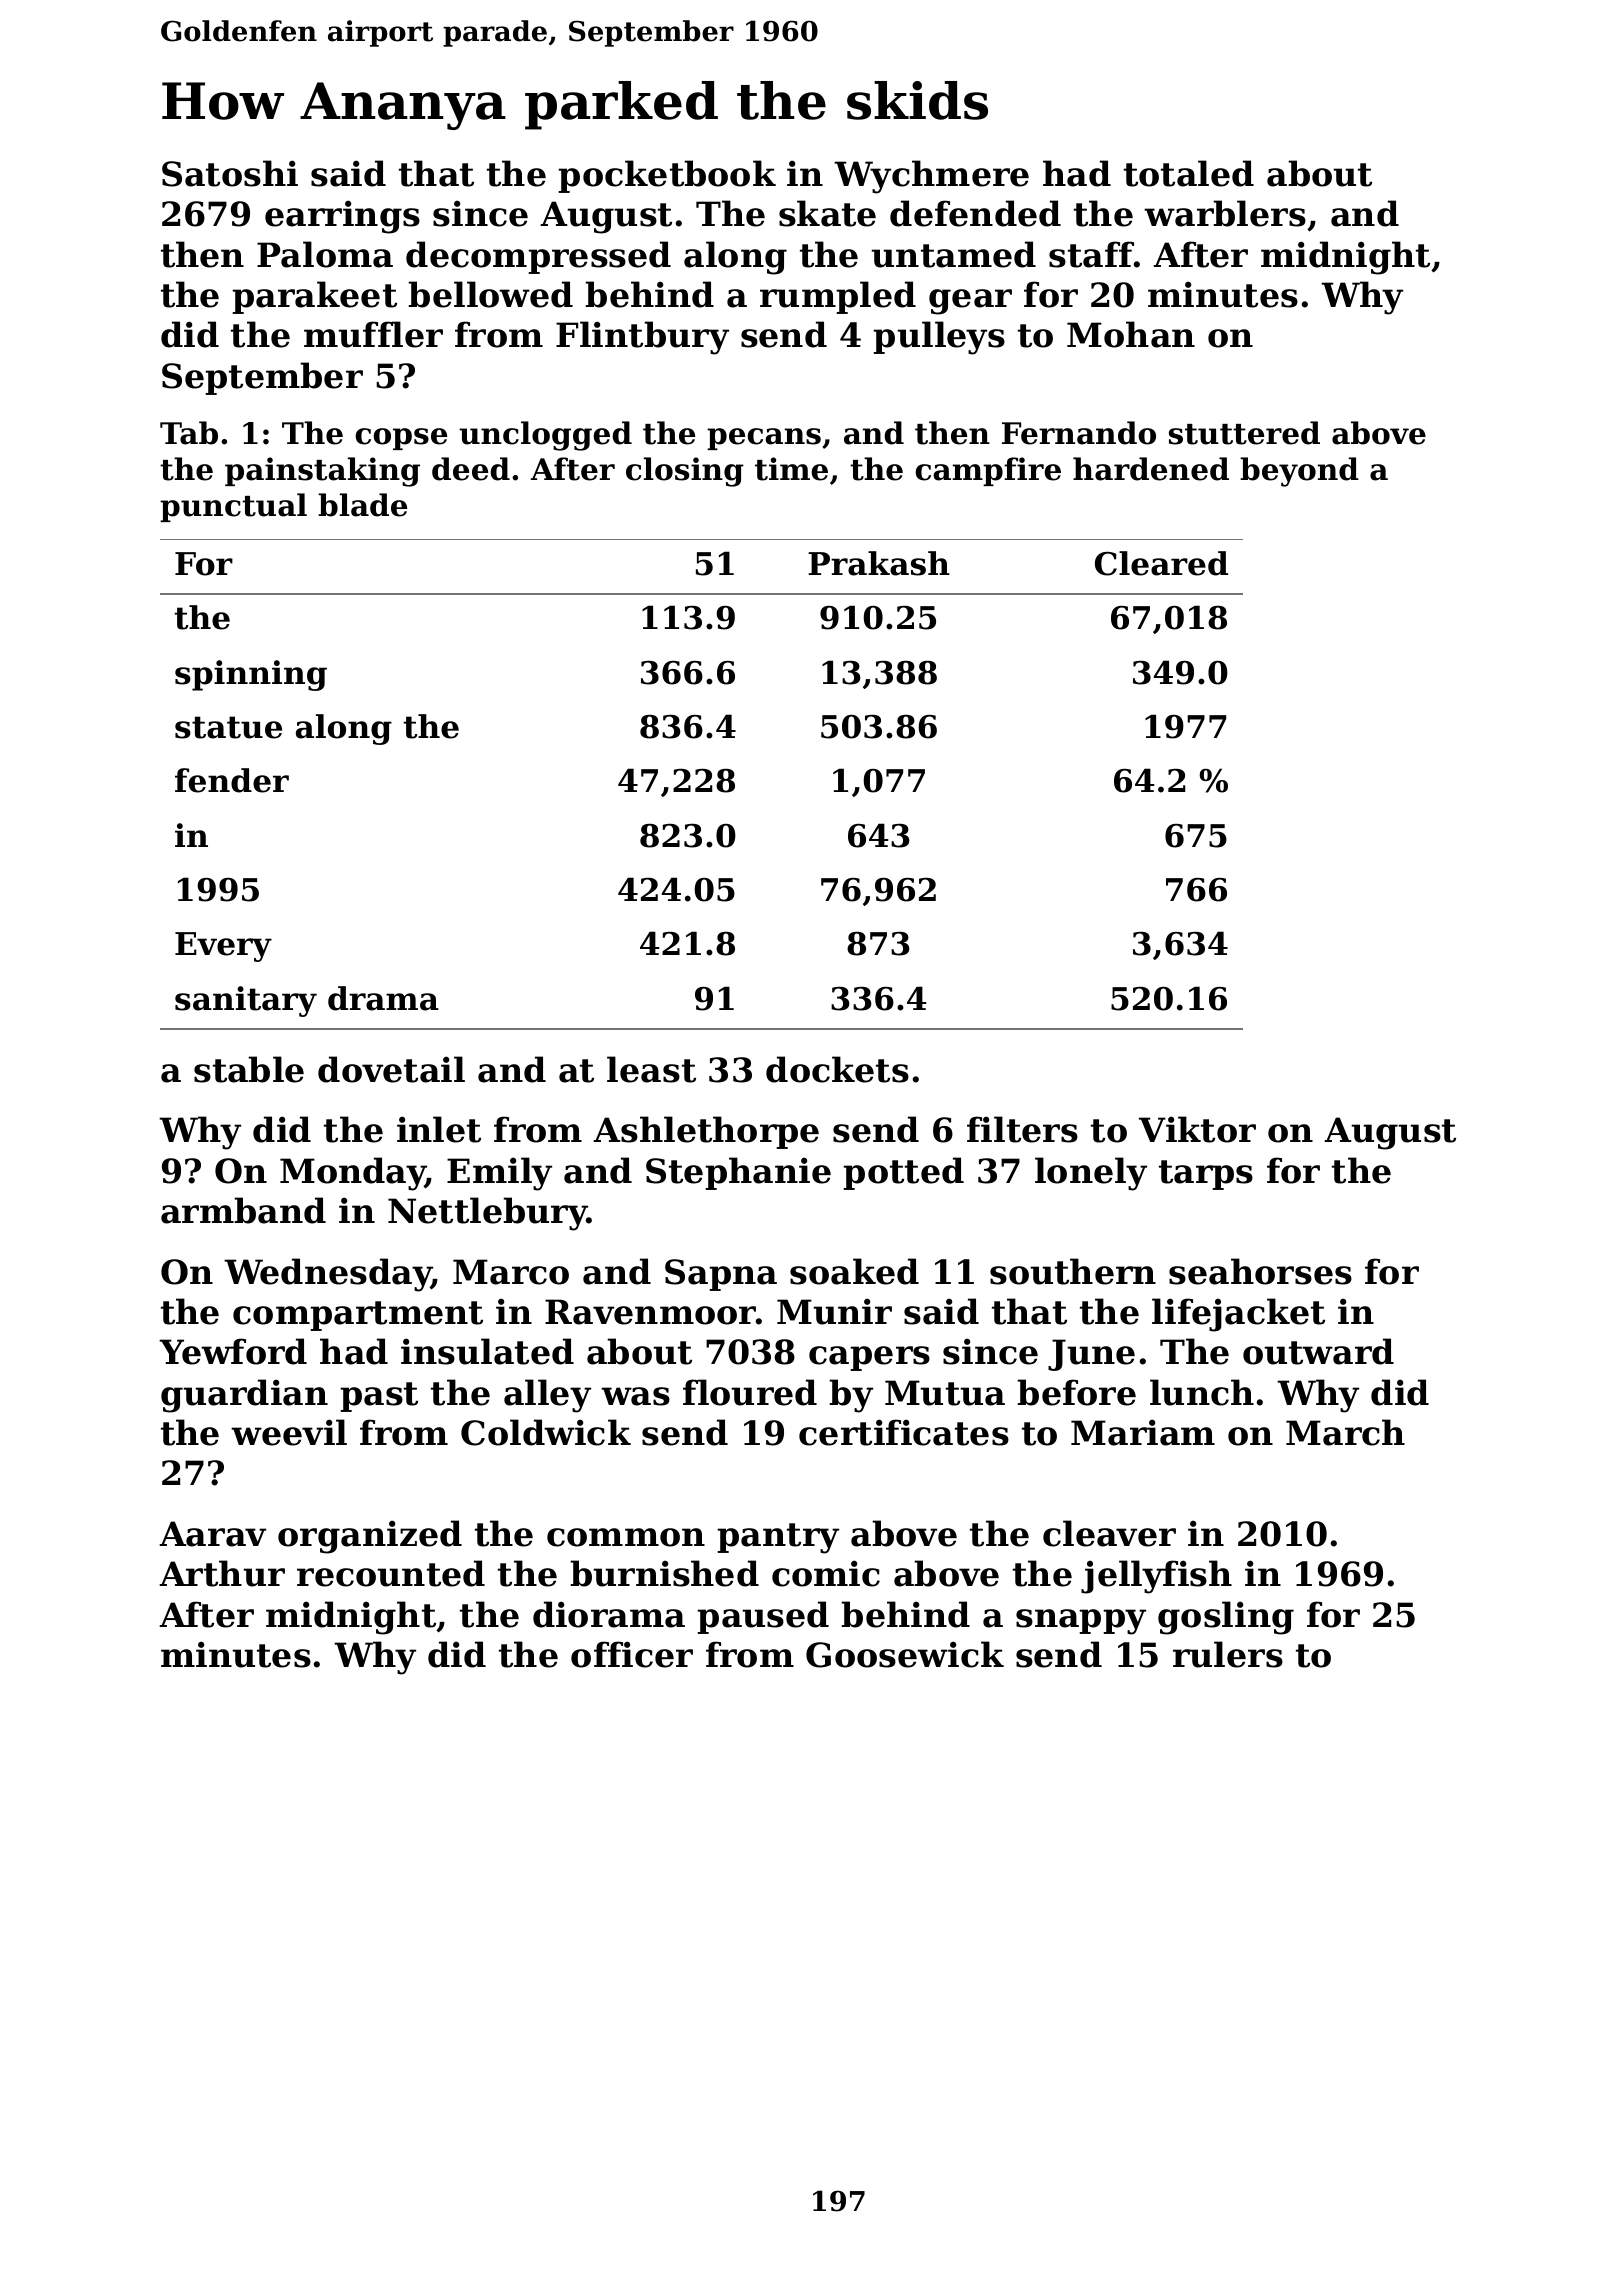 The image size is (1620, 2292). I want to click on pocketbook, so click(667, 176).
